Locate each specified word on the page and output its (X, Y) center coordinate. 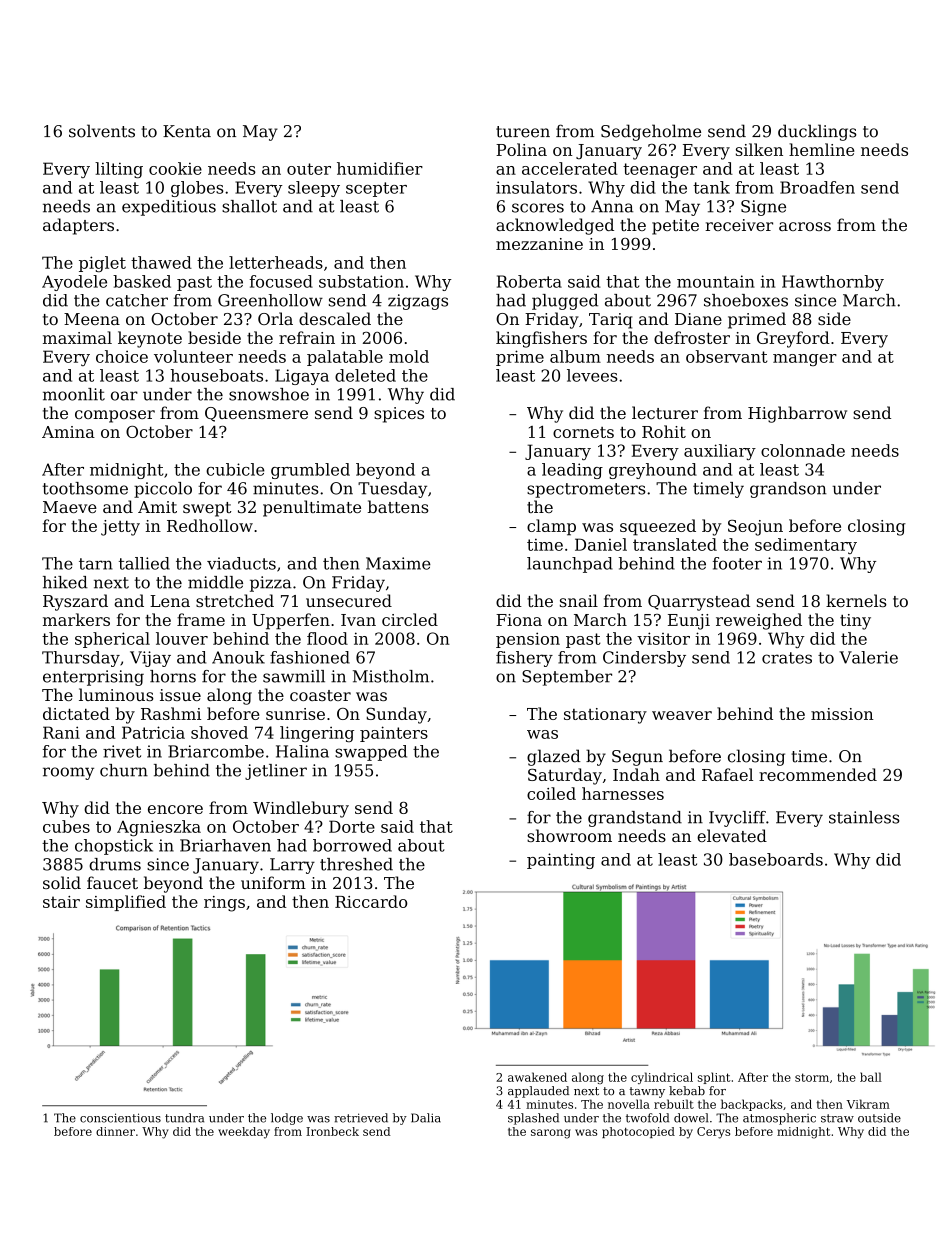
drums (115, 864)
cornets (583, 432)
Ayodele (74, 283)
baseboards (776, 859)
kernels (856, 600)
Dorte (352, 826)
